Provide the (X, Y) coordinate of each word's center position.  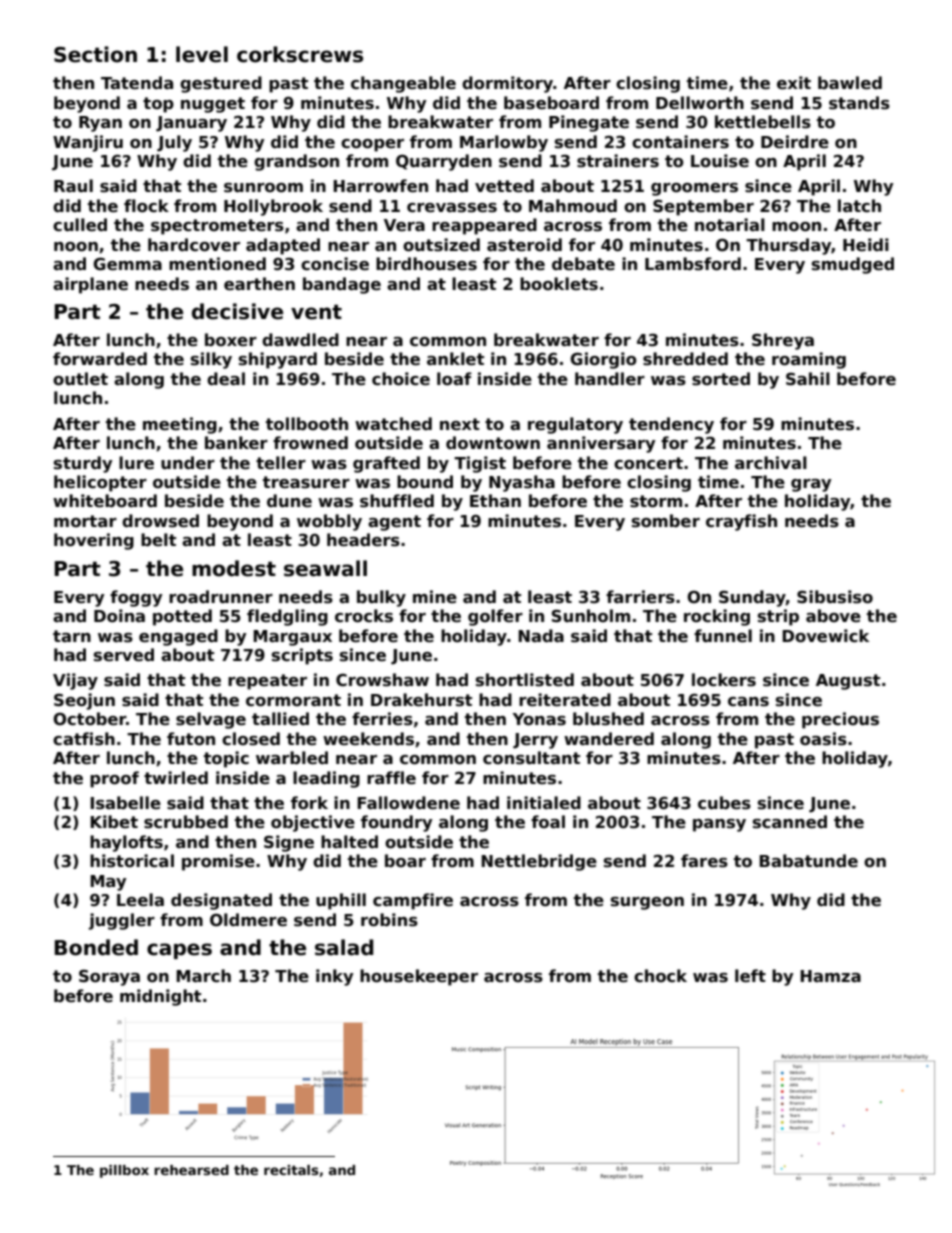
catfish (84, 739)
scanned (790, 822)
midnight (160, 997)
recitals (291, 1170)
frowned (310, 443)
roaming (809, 360)
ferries (382, 719)
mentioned (217, 264)
